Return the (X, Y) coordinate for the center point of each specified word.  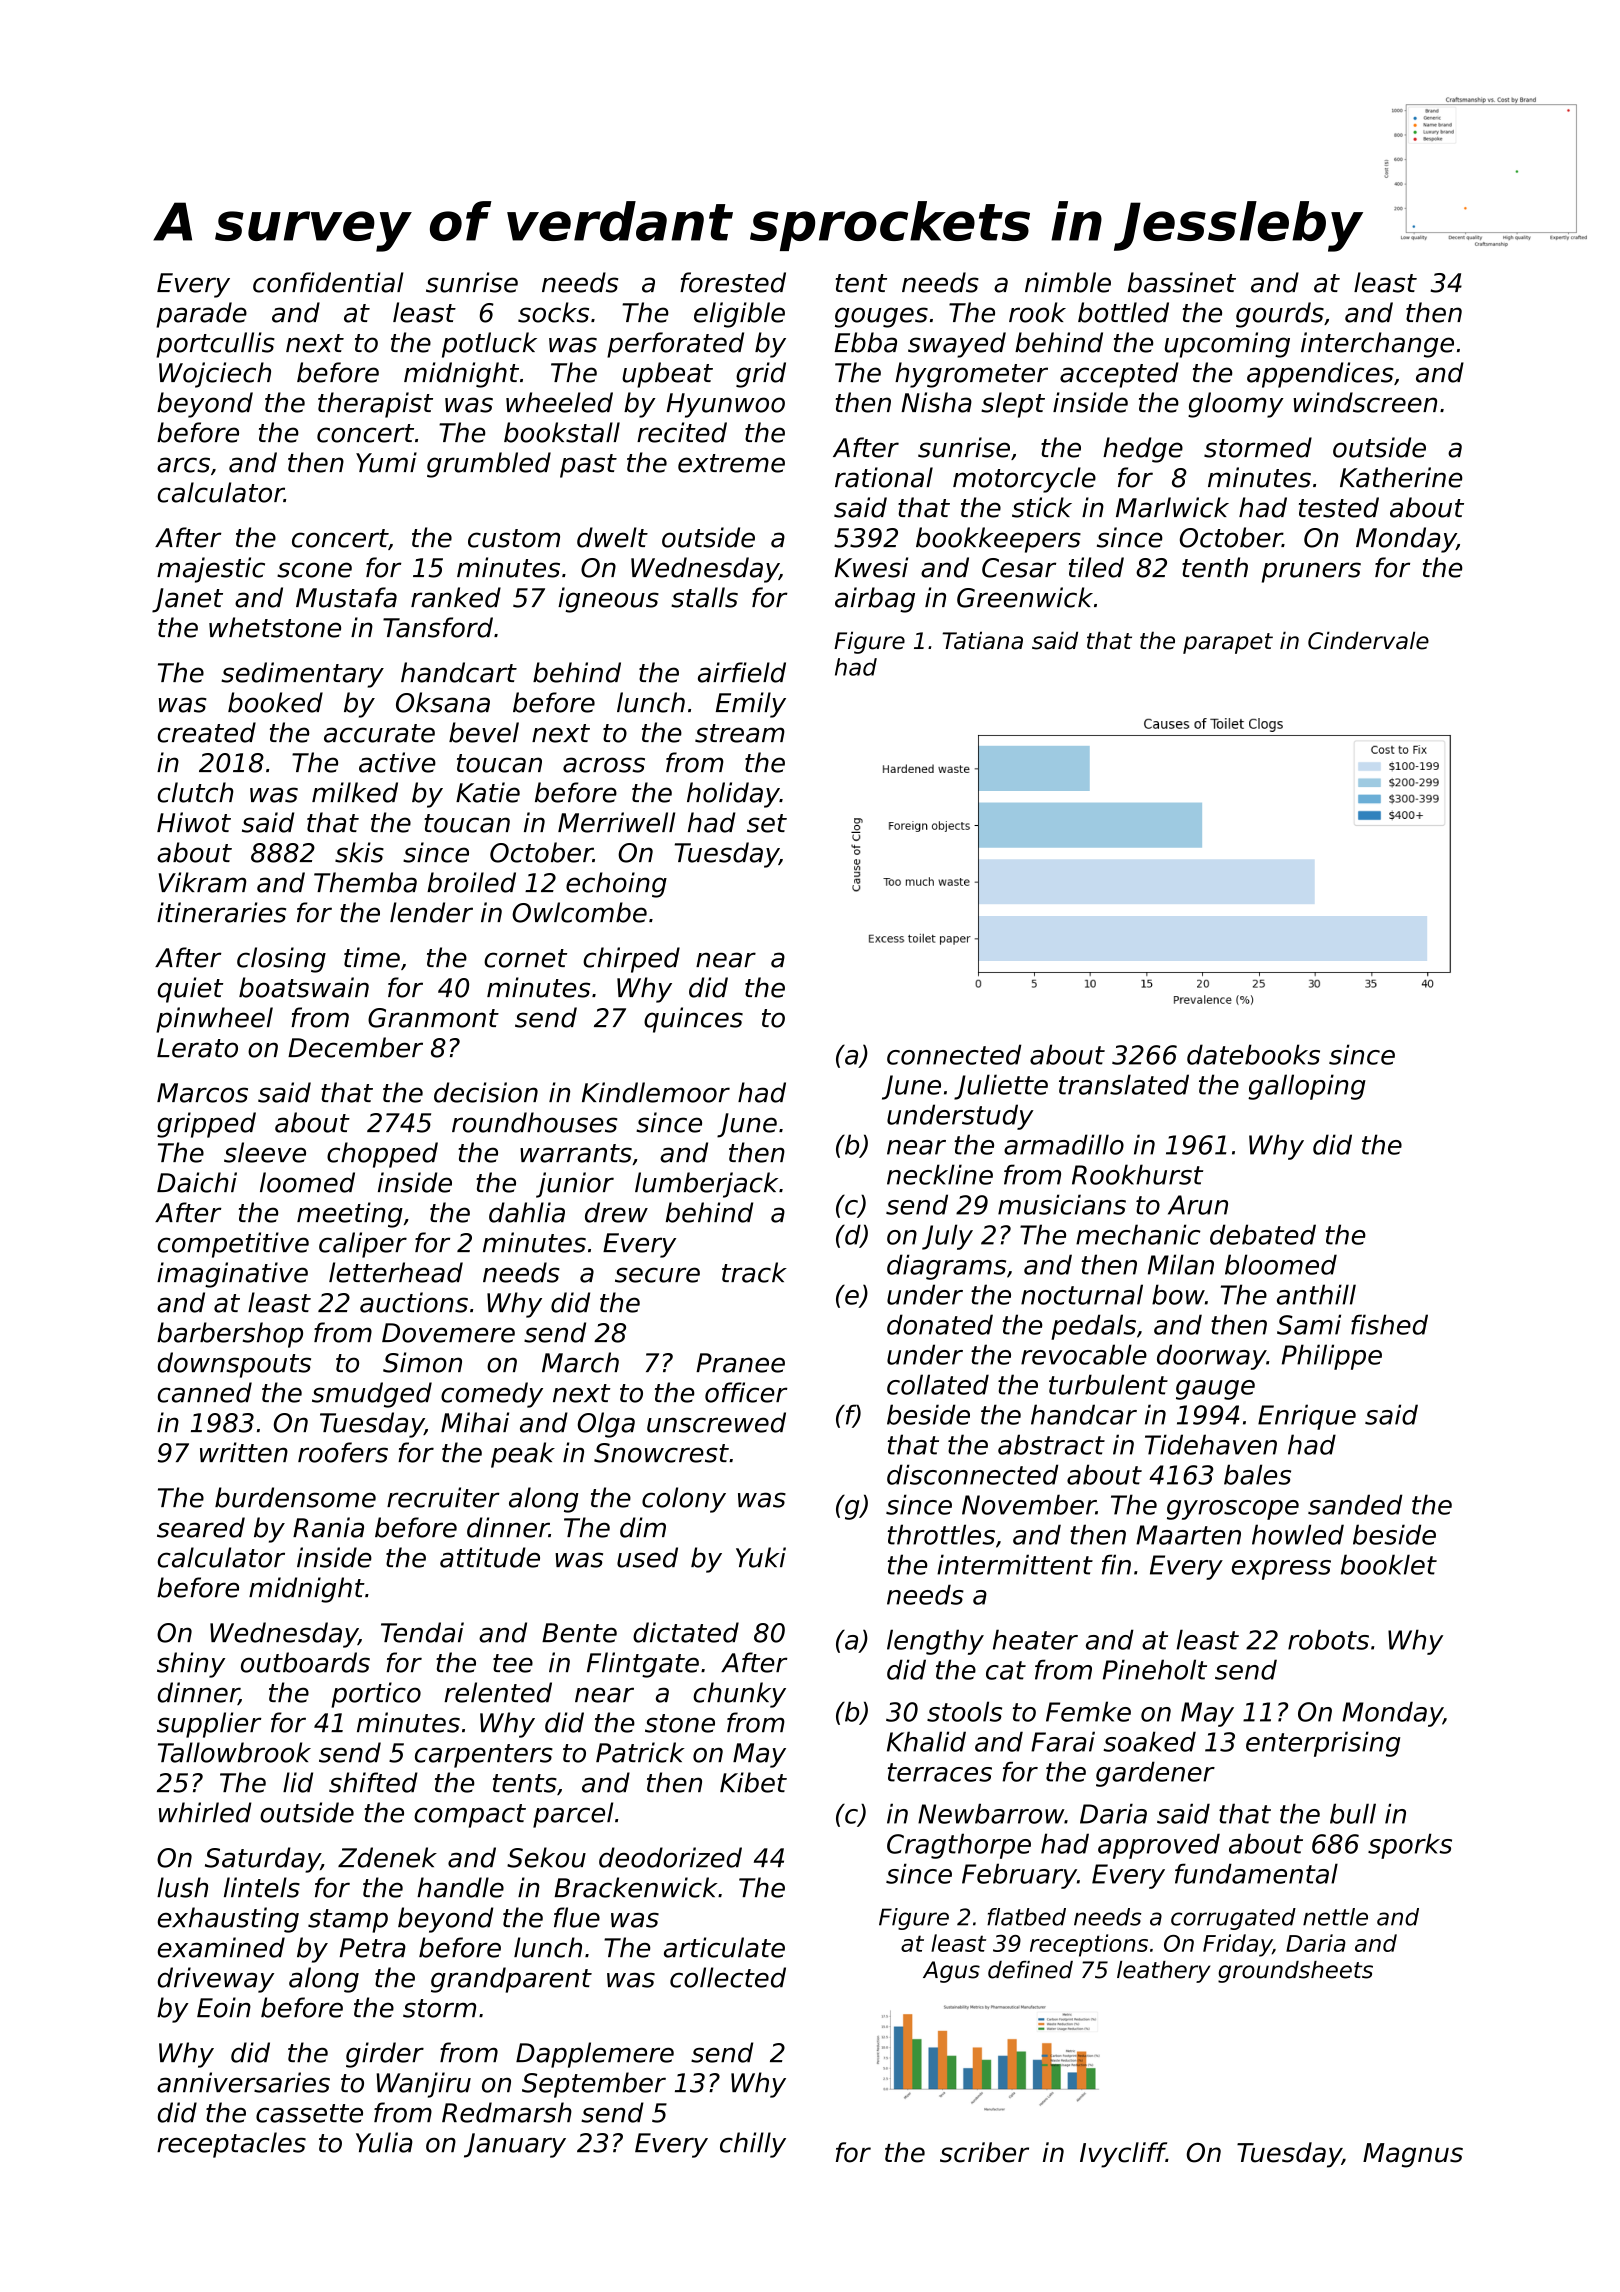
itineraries (221, 912)
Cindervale (1368, 641)
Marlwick (1172, 507)
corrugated (1233, 1919)
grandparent (511, 1980)
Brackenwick (636, 1887)
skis (359, 852)
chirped (631, 960)
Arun (1198, 1205)
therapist (375, 405)
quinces (693, 1020)
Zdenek (387, 1857)
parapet (1228, 643)
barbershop (230, 1335)
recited (682, 432)
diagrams (946, 1267)
